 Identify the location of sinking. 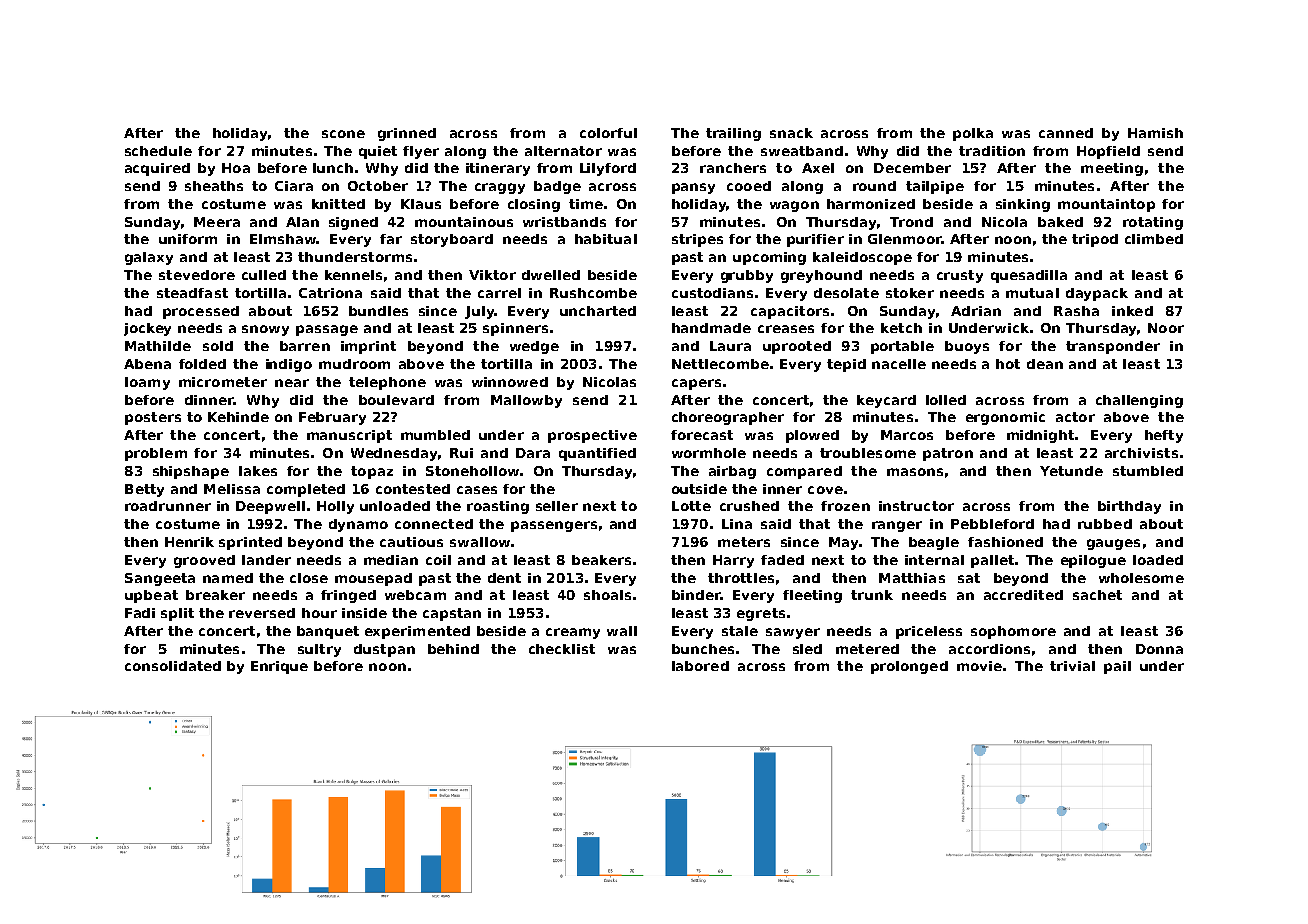
(1023, 205).
